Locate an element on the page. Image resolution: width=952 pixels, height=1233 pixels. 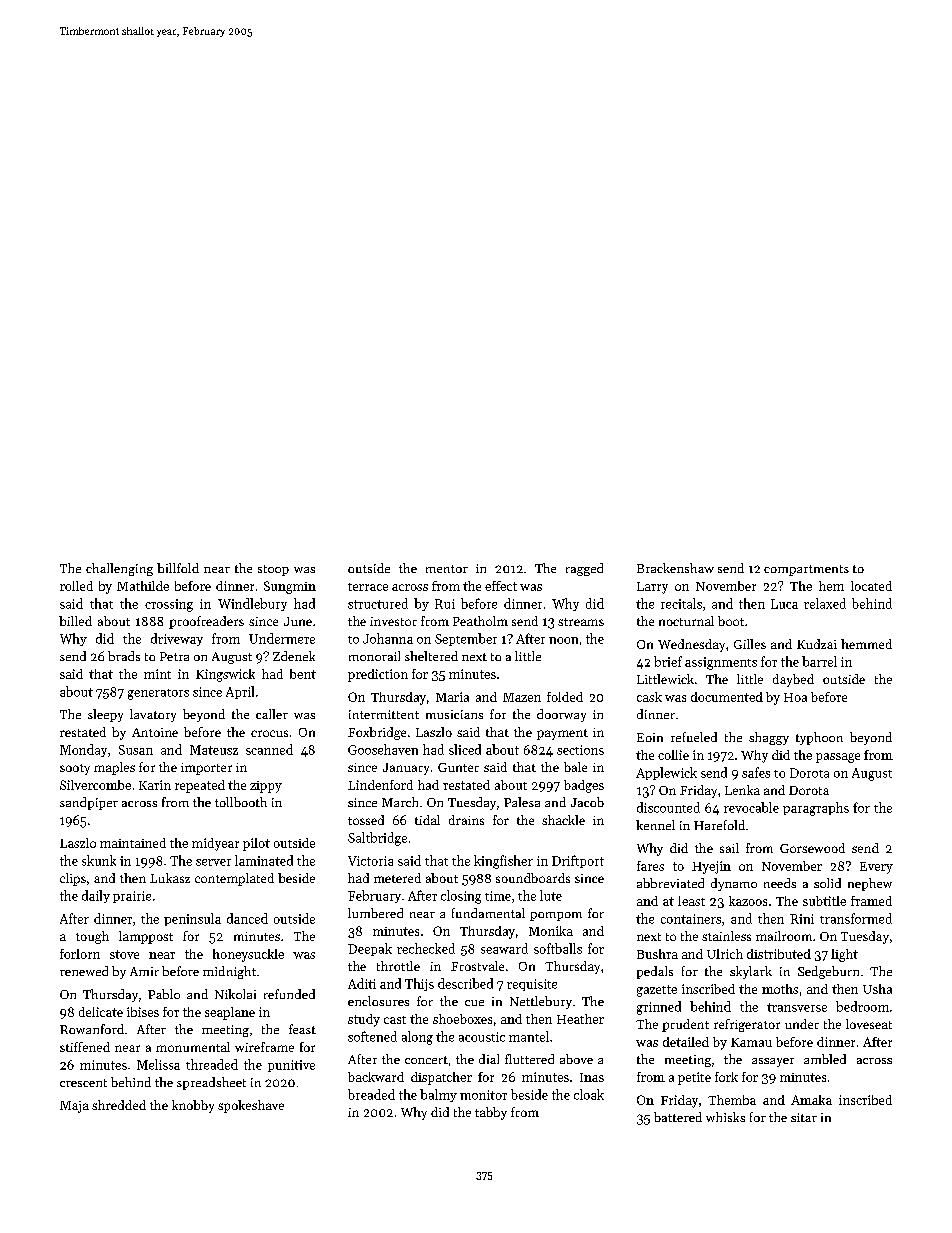
delicate is located at coordinates (101, 1012).
